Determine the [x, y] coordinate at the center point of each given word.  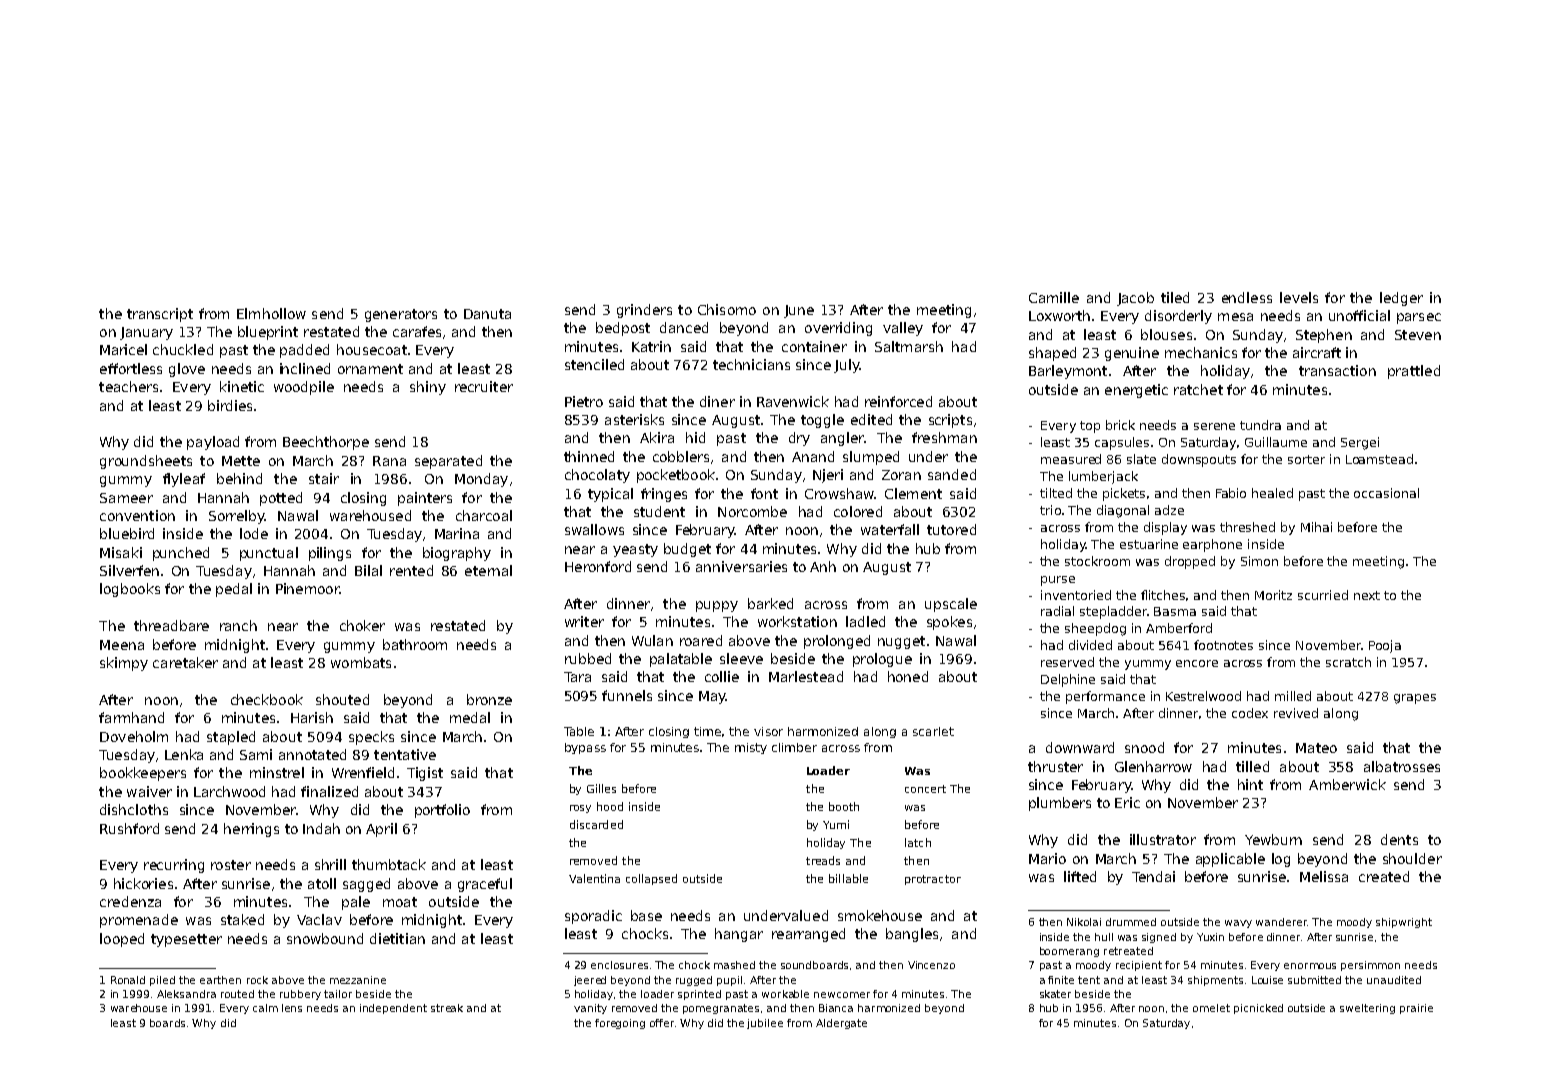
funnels [627, 695]
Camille [1054, 297]
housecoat [372, 349]
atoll [322, 883]
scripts [950, 421]
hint [1250, 784]
